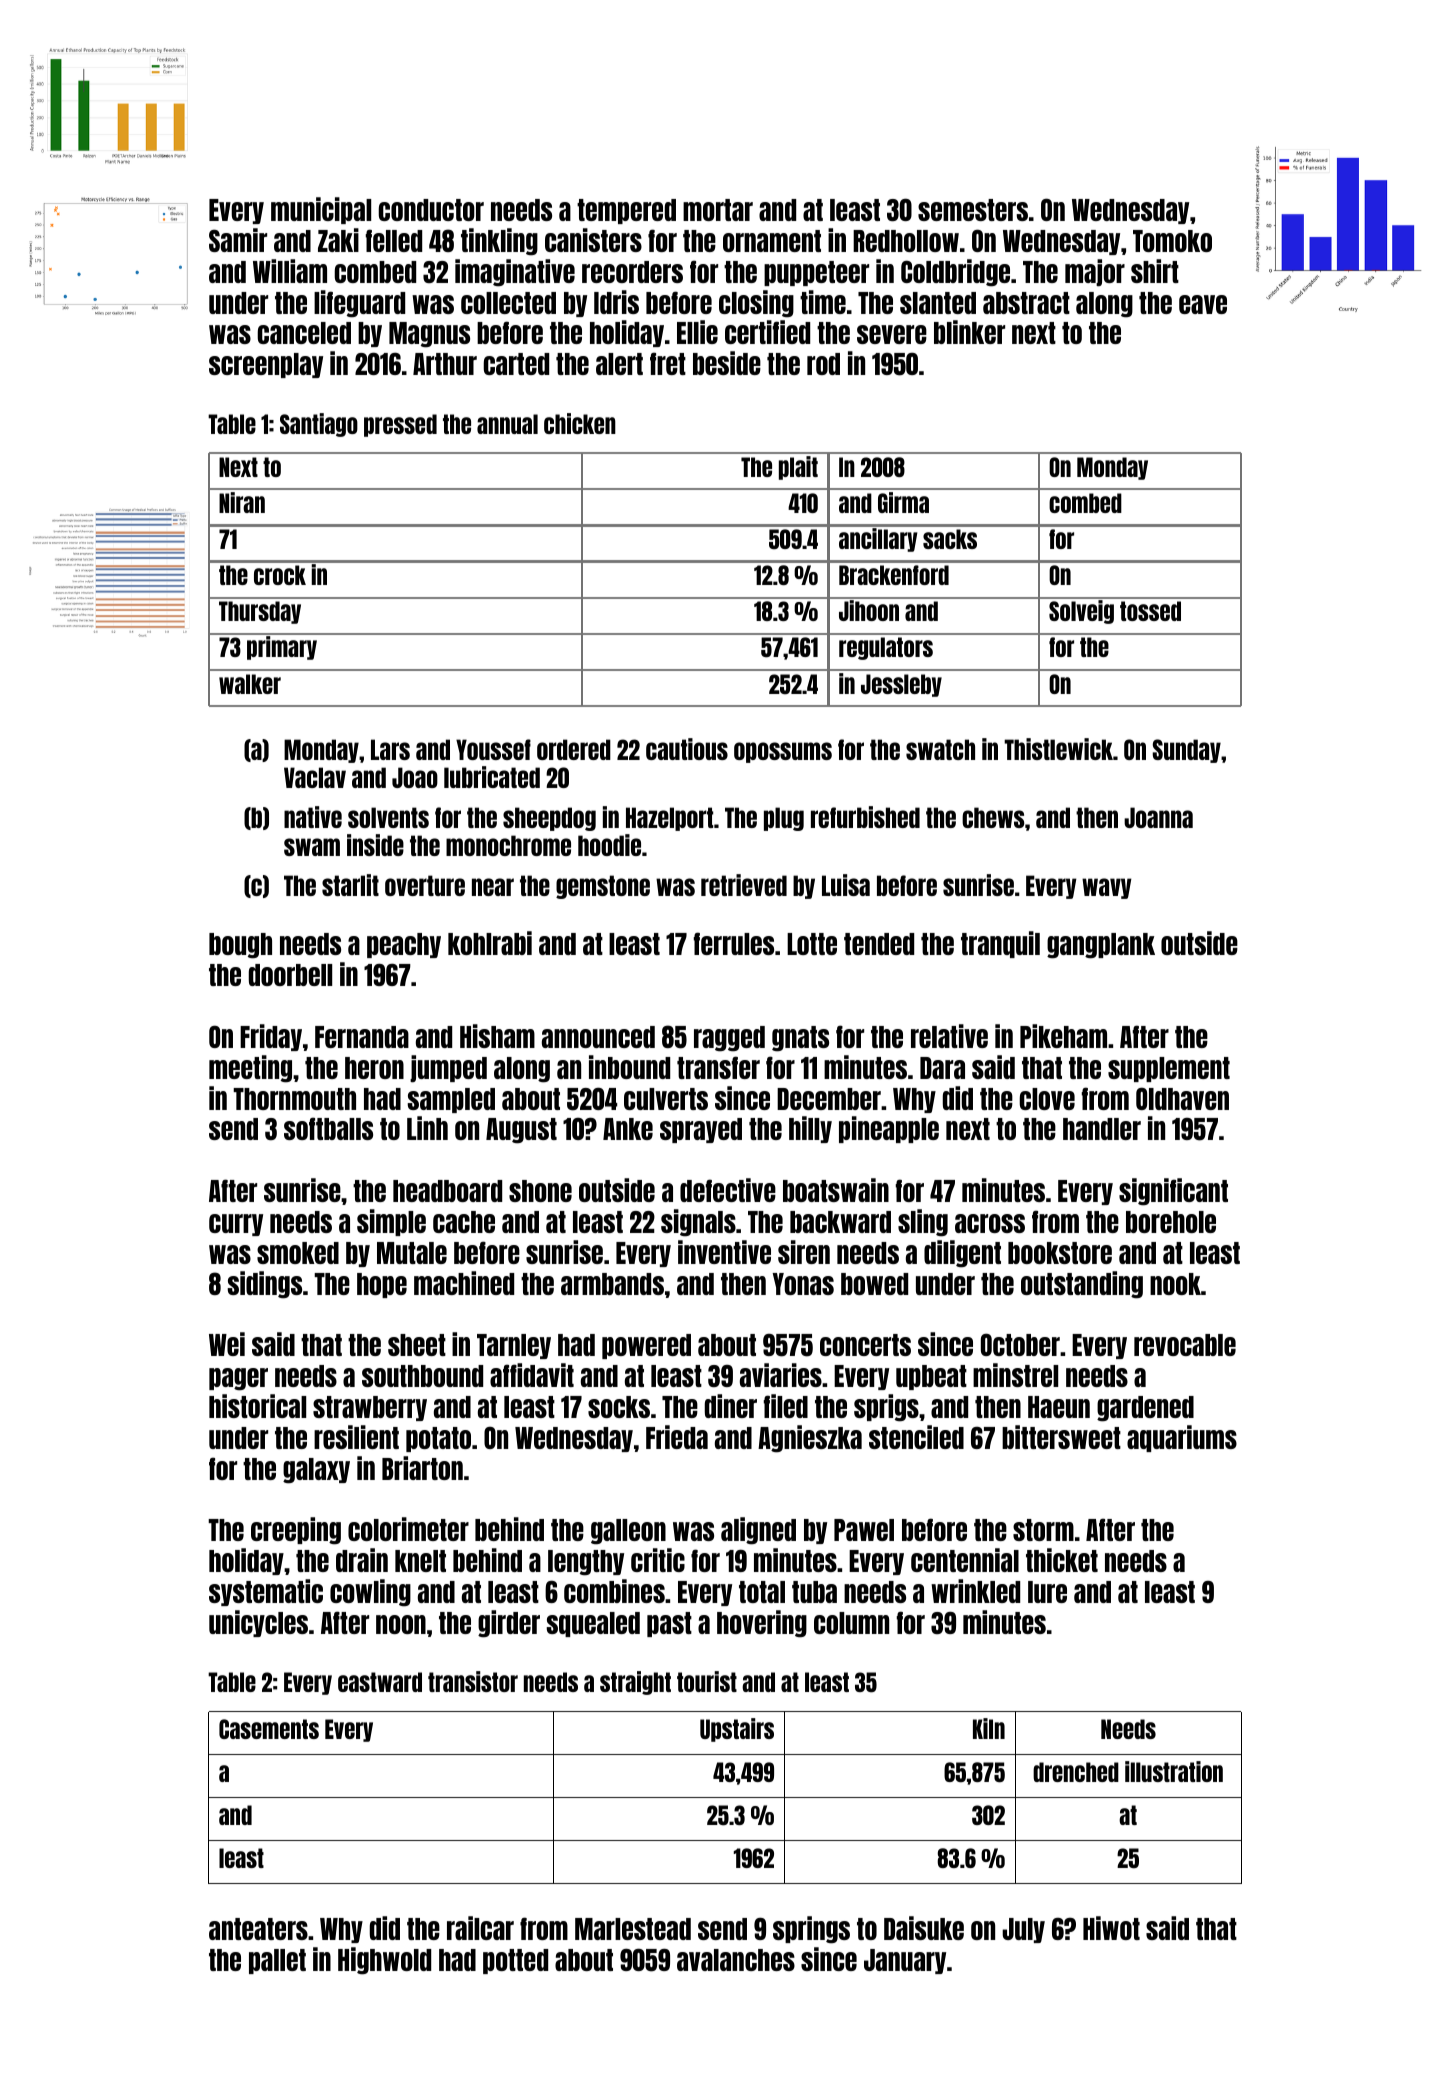 Image resolution: width=1450 pixels, height=2100 pixels. Describe the element at coordinates (1182, 1098) in the page. I see `Oldhaven` at that location.
